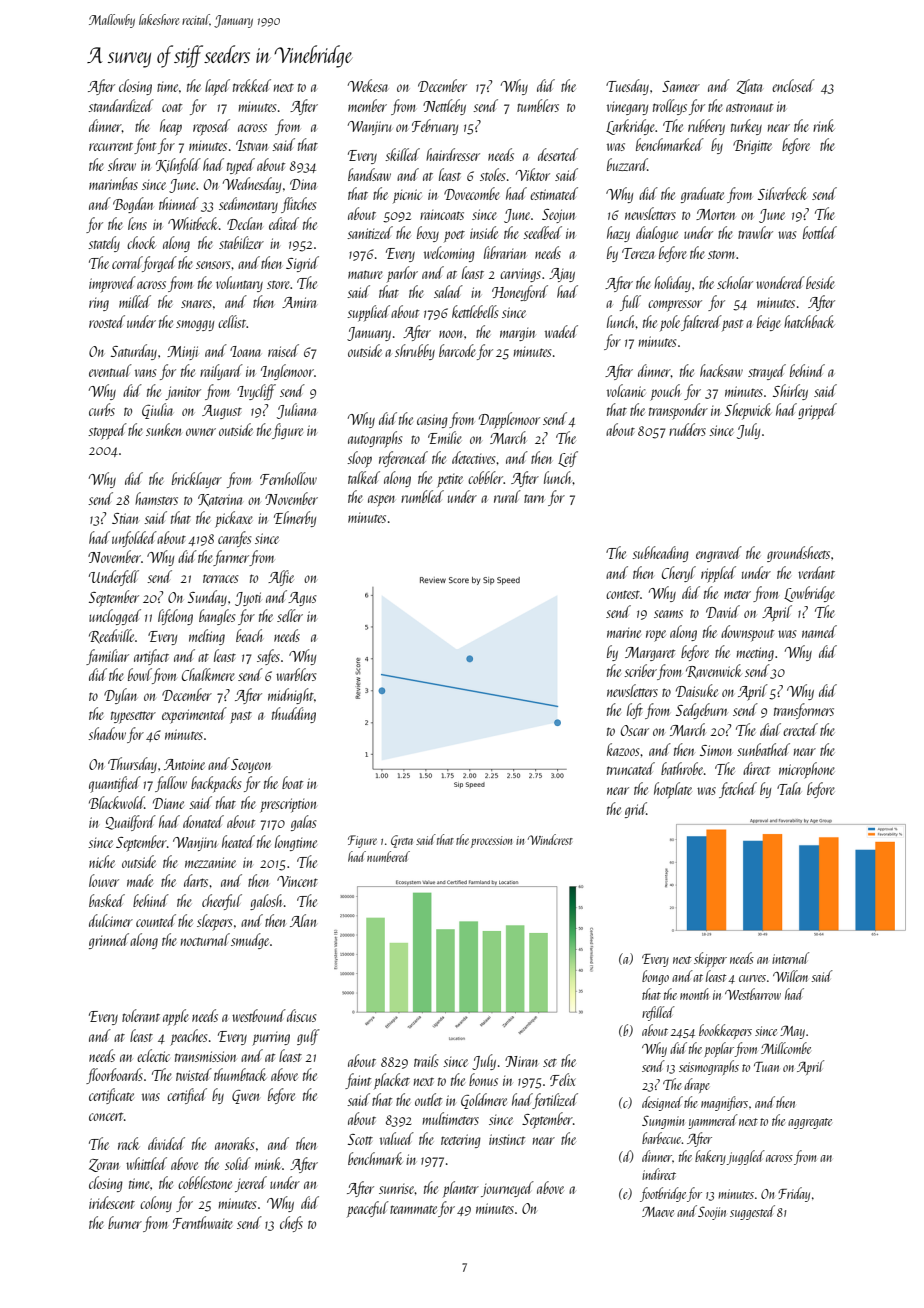  What do you see at coordinates (125, 518) in the screenshot?
I see `Stian` at bounding box center [125, 518].
